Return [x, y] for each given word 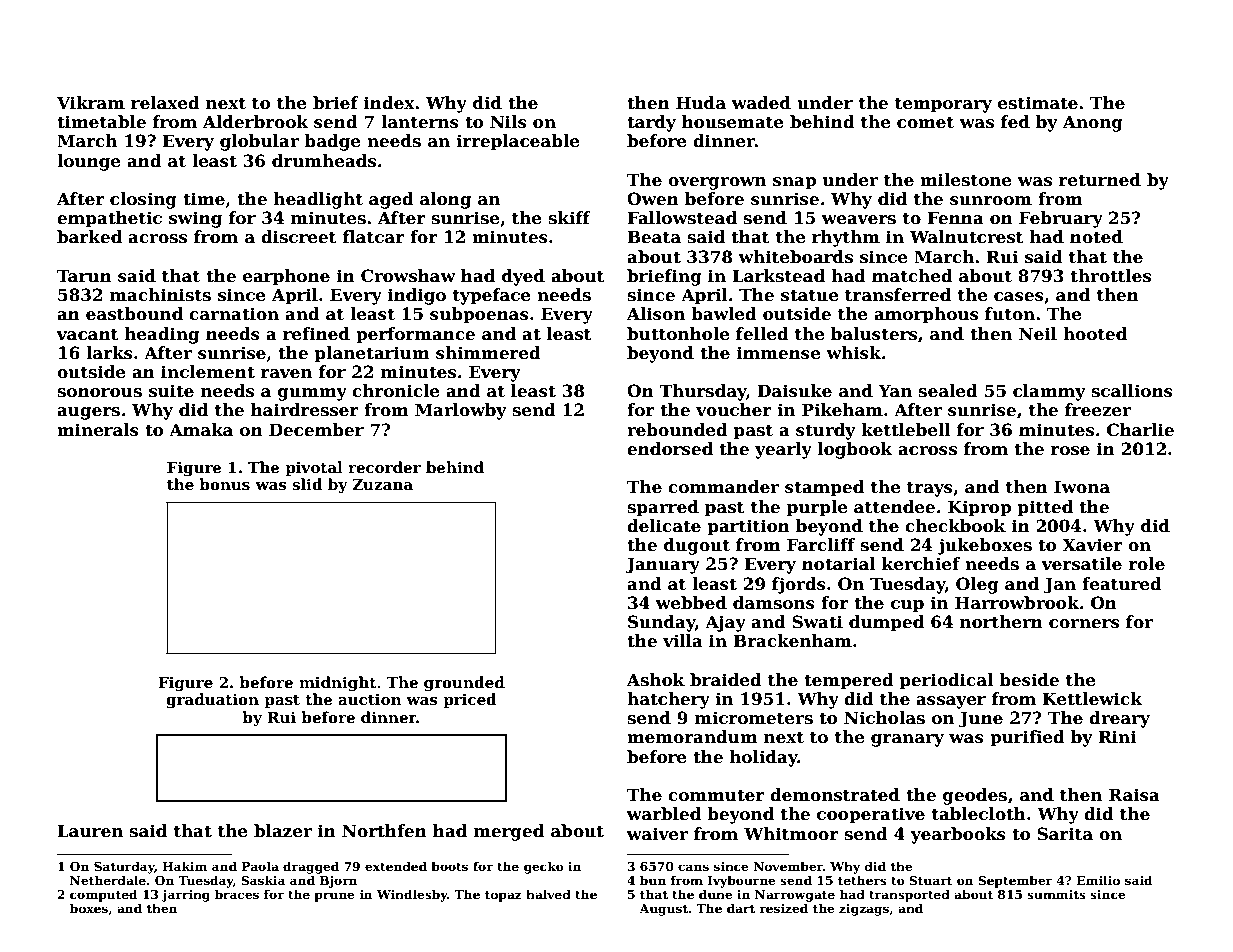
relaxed [165, 103]
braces [237, 894]
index [389, 103]
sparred [663, 508]
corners [1084, 624]
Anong [1093, 123]
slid [307, 484]
